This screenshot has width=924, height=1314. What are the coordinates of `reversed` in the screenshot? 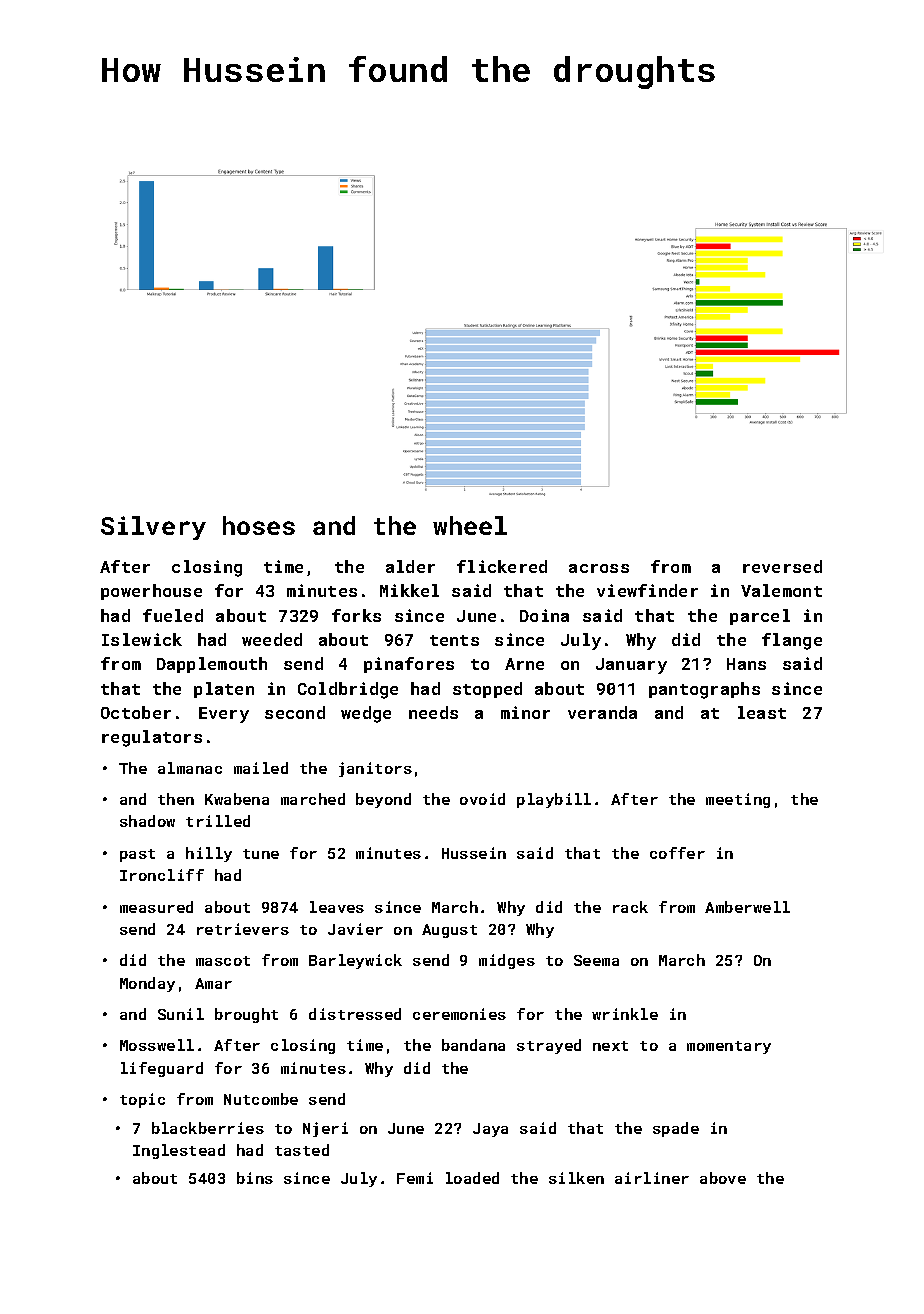 It's located at (782, 566).
